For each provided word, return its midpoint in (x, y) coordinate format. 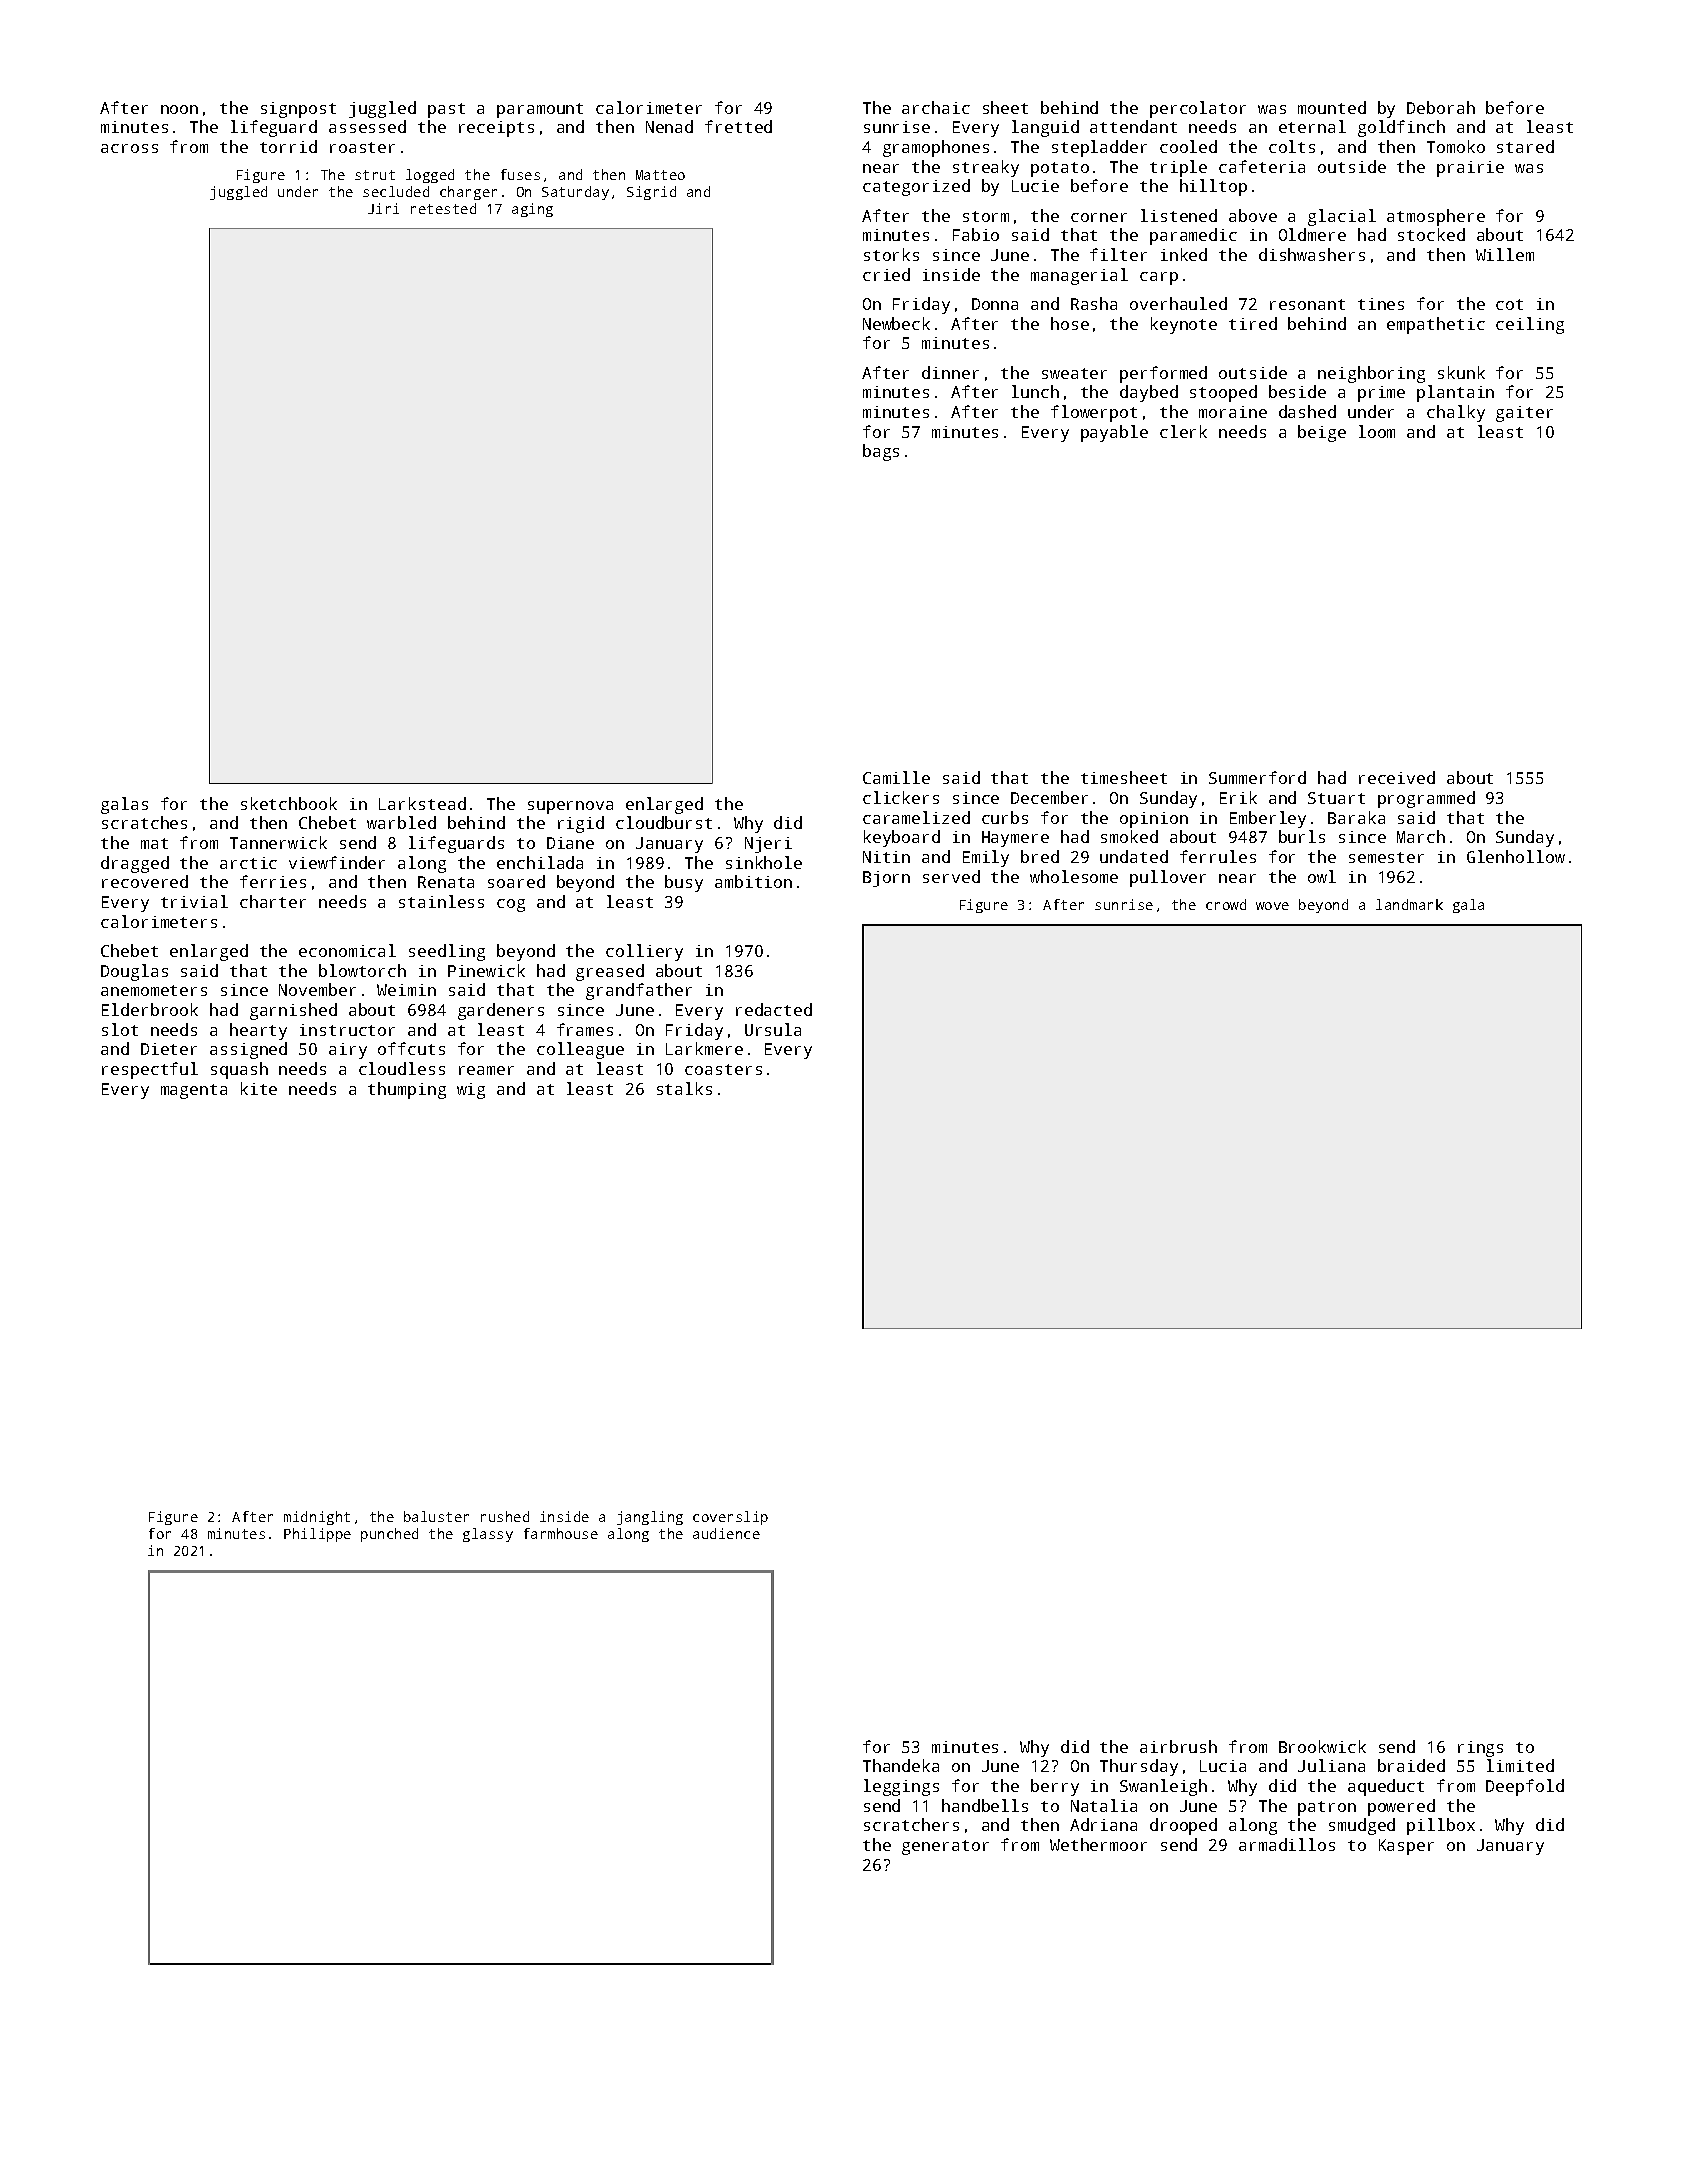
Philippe (317, 1535)
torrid (288, 146)
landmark (1409, 904)
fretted (738, 126)
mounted (1332, 107)
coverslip (730, 1518)
